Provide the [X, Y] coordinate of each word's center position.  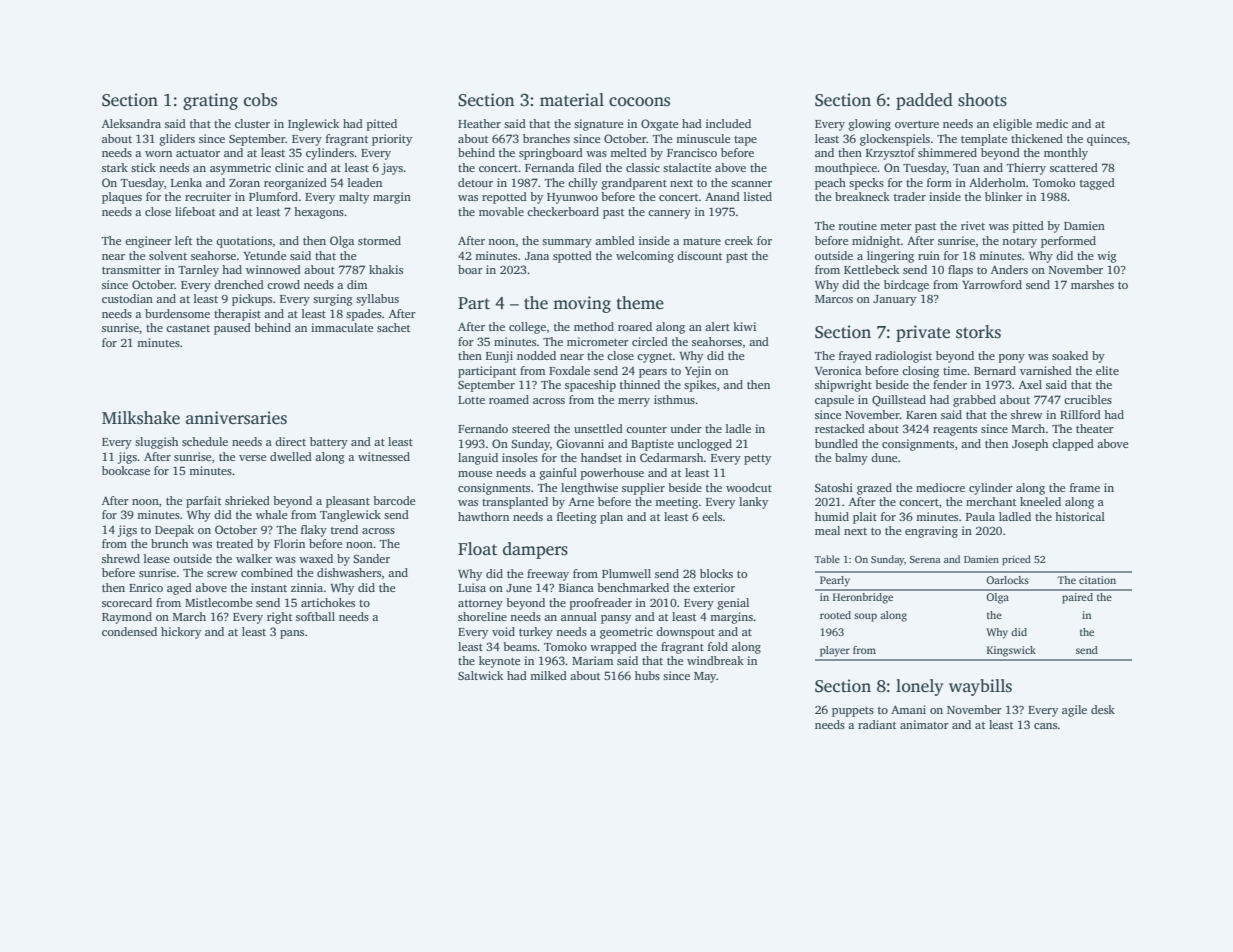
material [572, 99]
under [686, 428]
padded [924, 101]
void [503, 631]
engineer [148, 242]
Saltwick [480, 675]
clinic [289, 167]
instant [269, 587]
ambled [615, 240]
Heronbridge [863, 598]
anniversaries [236, 418]
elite [1107, 370]
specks [866, 184]
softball [315, 616]
